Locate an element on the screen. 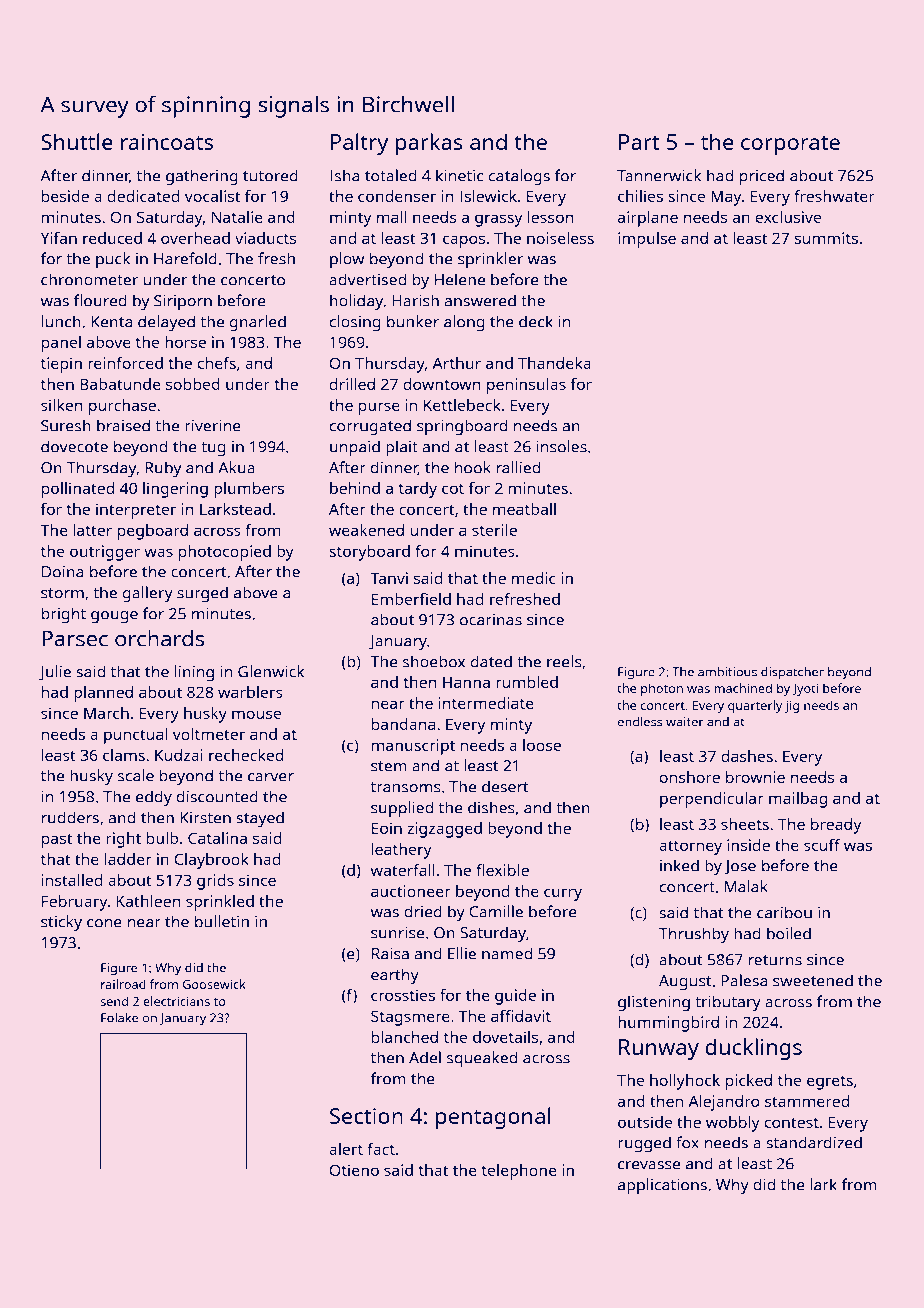  puck is located at coordinates (113, 260).
